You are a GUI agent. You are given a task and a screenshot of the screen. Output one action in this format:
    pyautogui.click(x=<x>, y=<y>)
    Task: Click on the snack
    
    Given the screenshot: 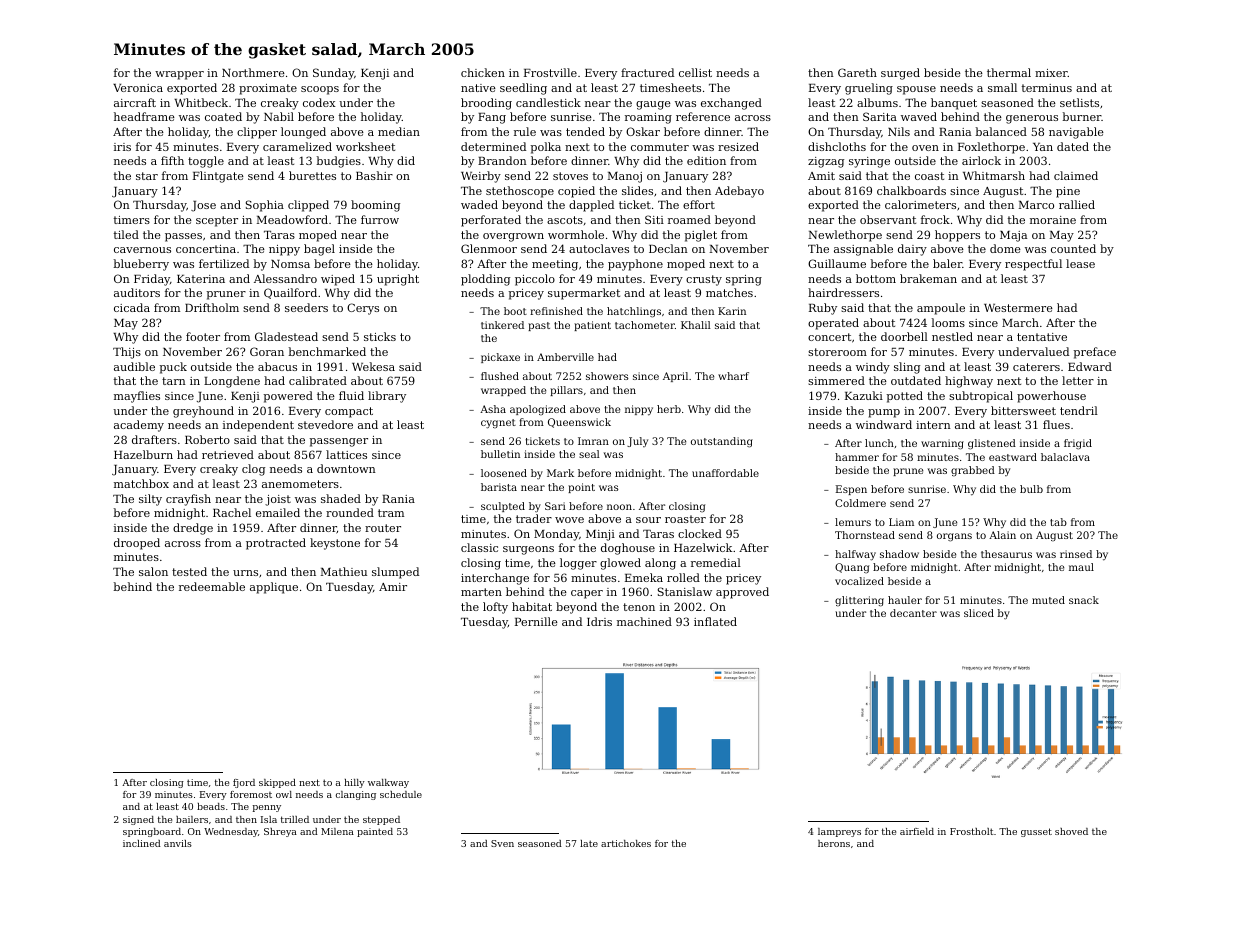 What is the action you would take?
    pyautogui.click(x=1084, y=600)
